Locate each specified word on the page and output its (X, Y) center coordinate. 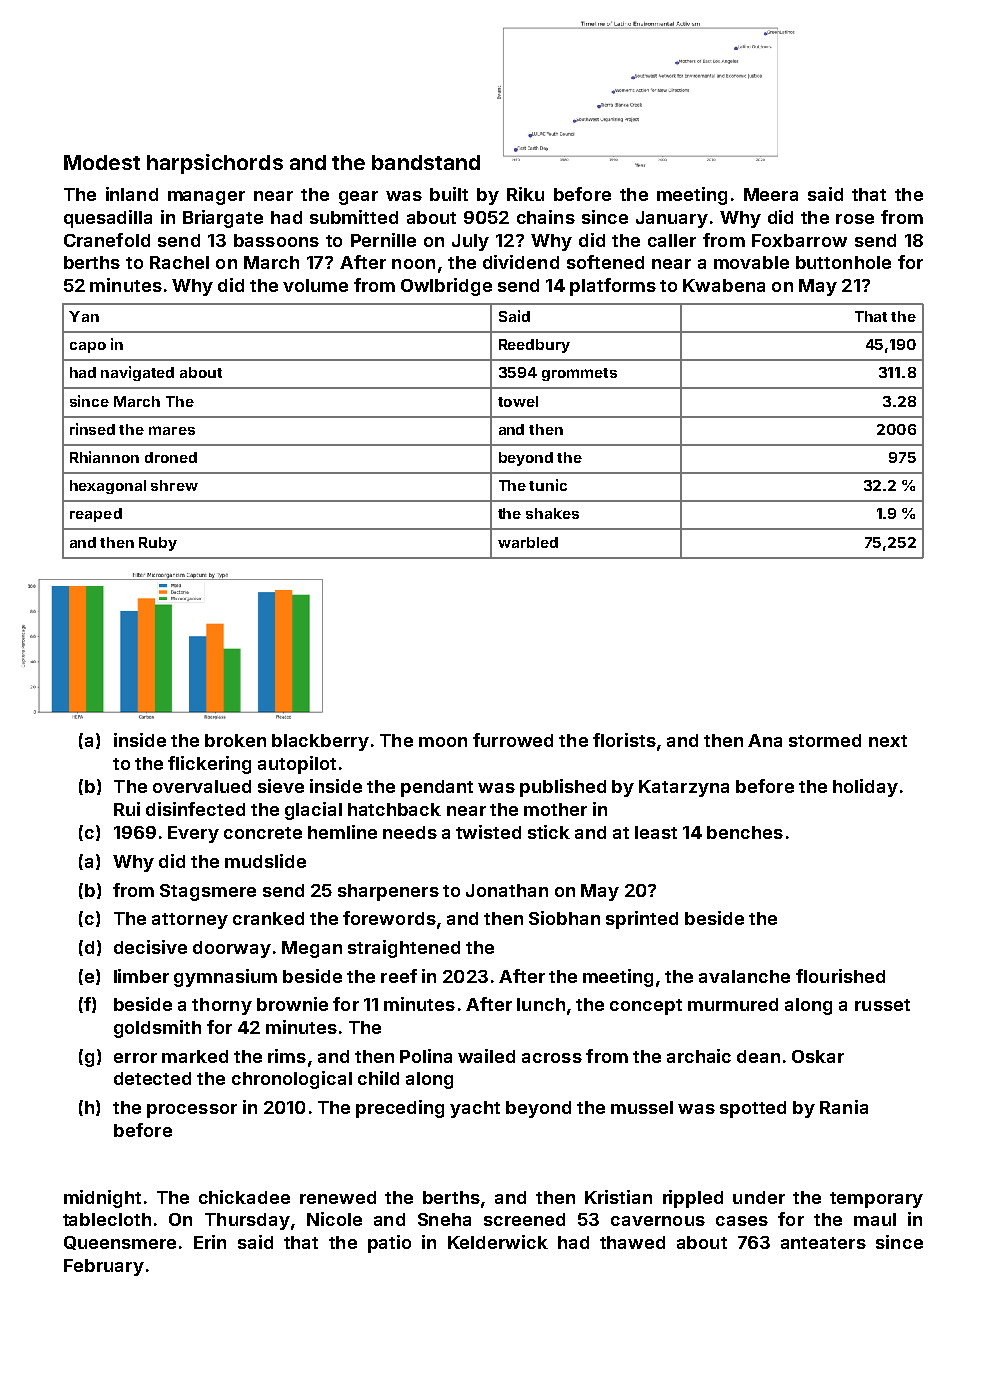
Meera (771, 194)
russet (882, 1005)
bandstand (426, 162)
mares (172, 430)
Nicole (334, 1219)
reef (399, 976)
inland (132, 194)
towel (518, 401)
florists (624, 740)
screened (524, 1219)
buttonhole (843, 262)
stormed (825, 740)
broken (235, 740)
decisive (150, 947)
